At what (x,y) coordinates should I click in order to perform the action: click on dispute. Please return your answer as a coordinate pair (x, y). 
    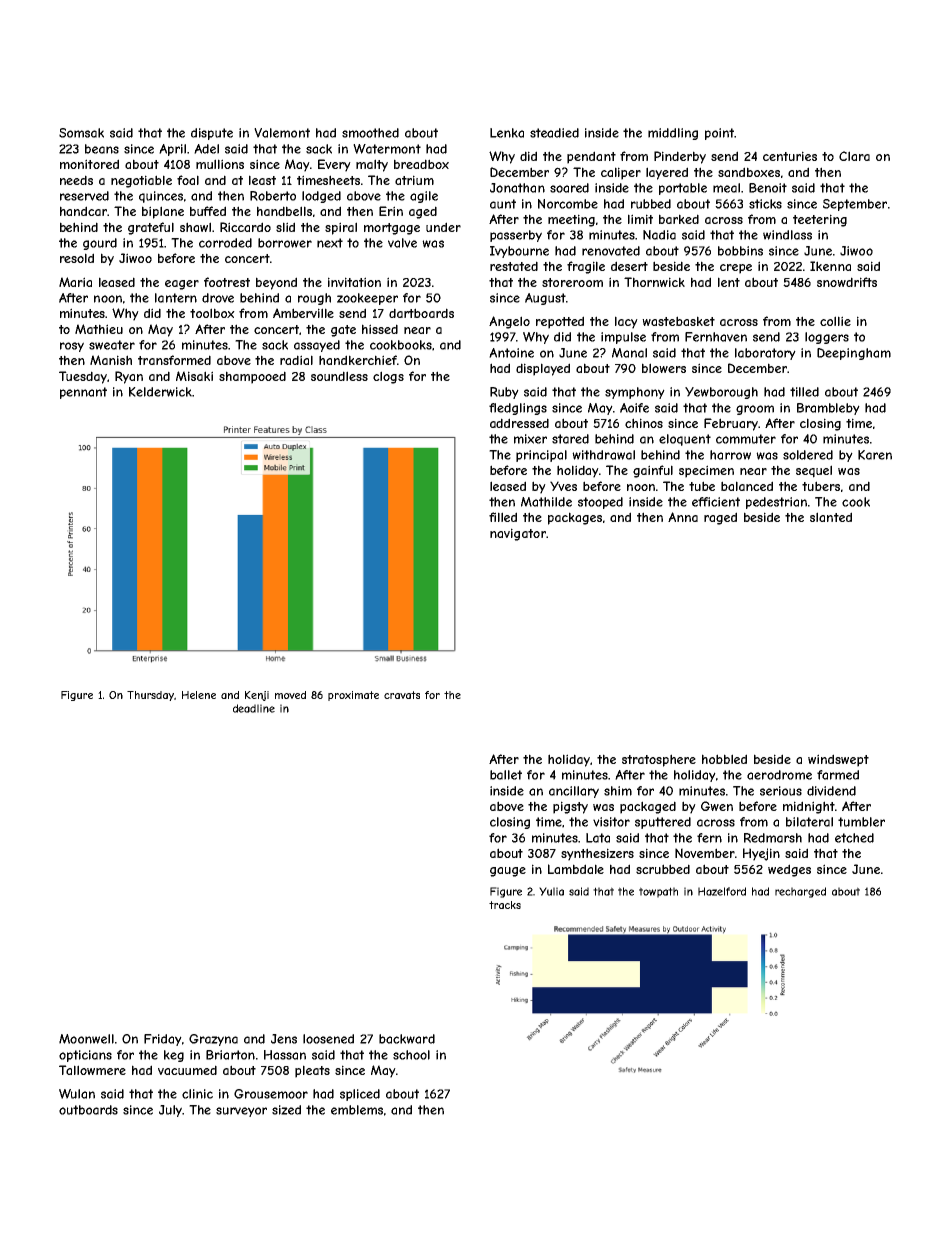
    Looking at the image, I should click on (212, 134).
